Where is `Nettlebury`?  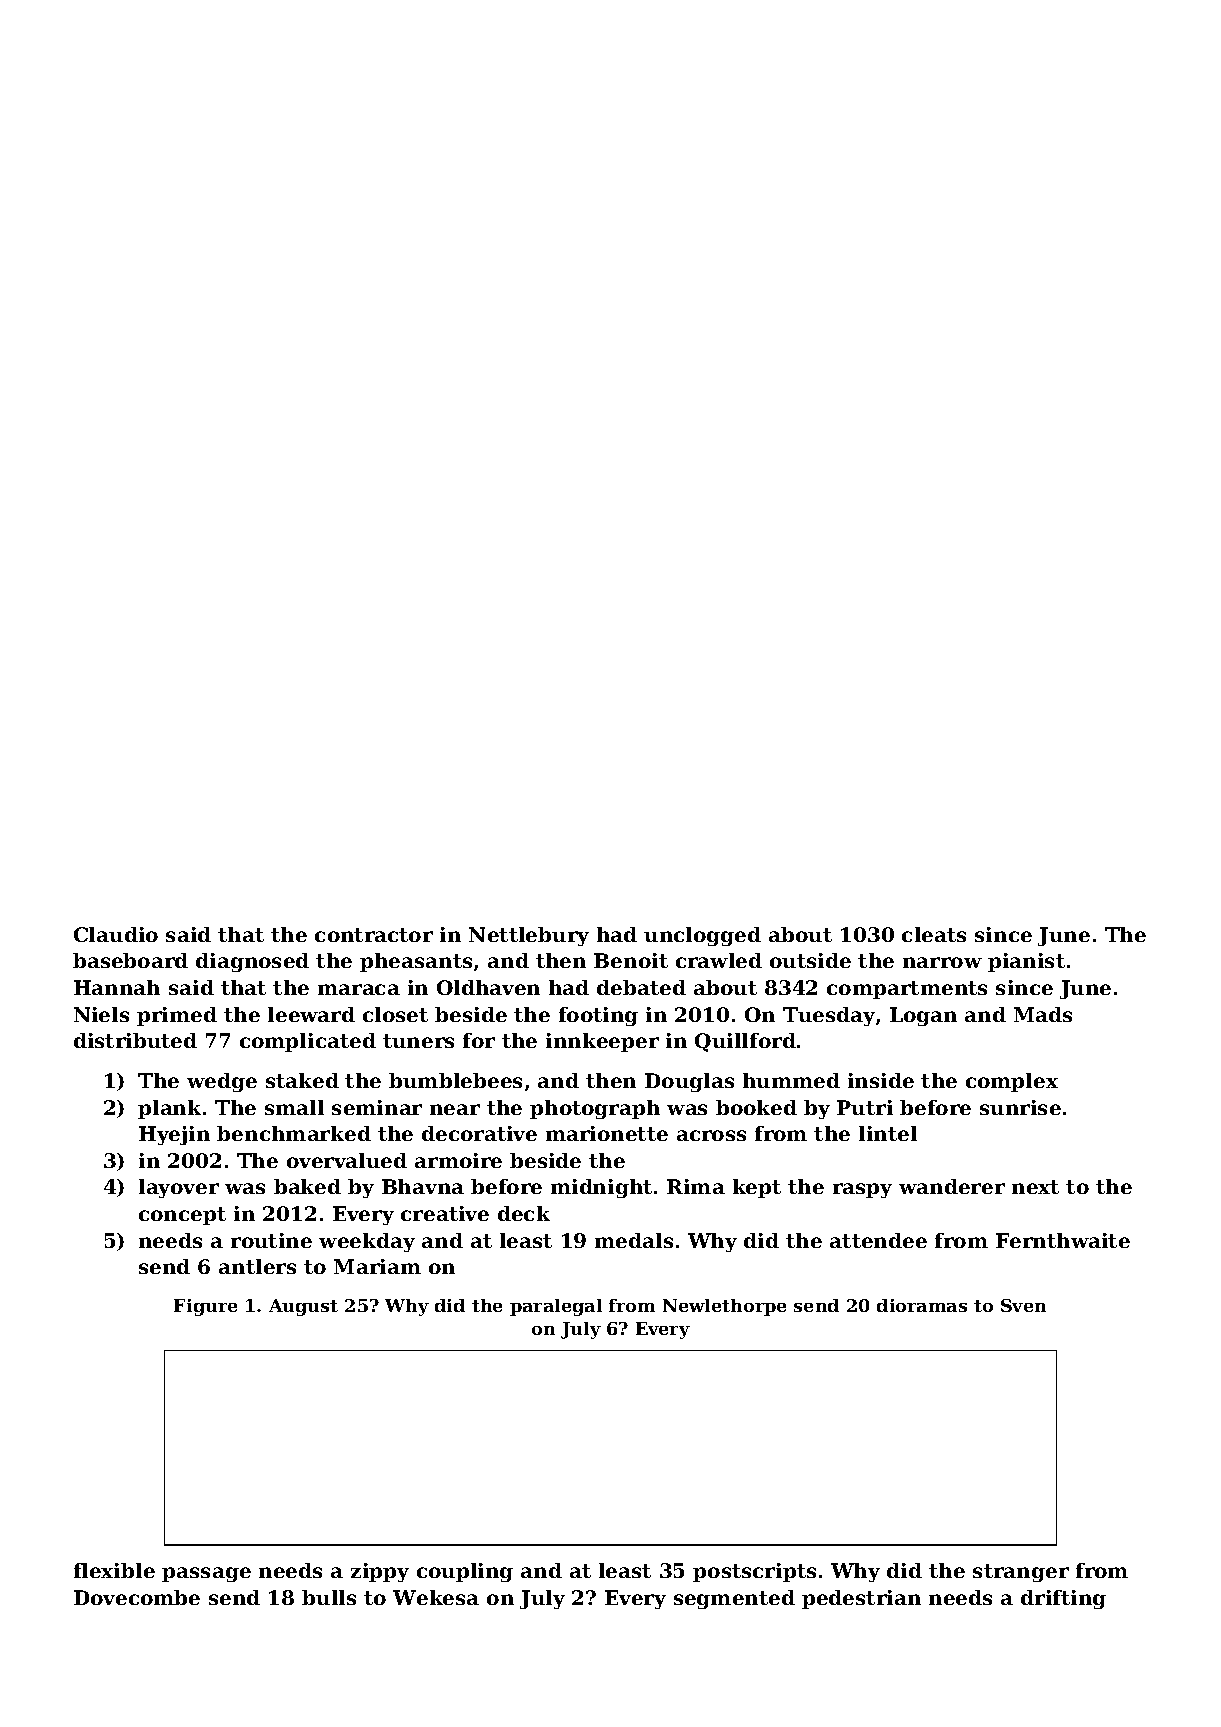 Nettlebury is located at coordinates (529, 936).
